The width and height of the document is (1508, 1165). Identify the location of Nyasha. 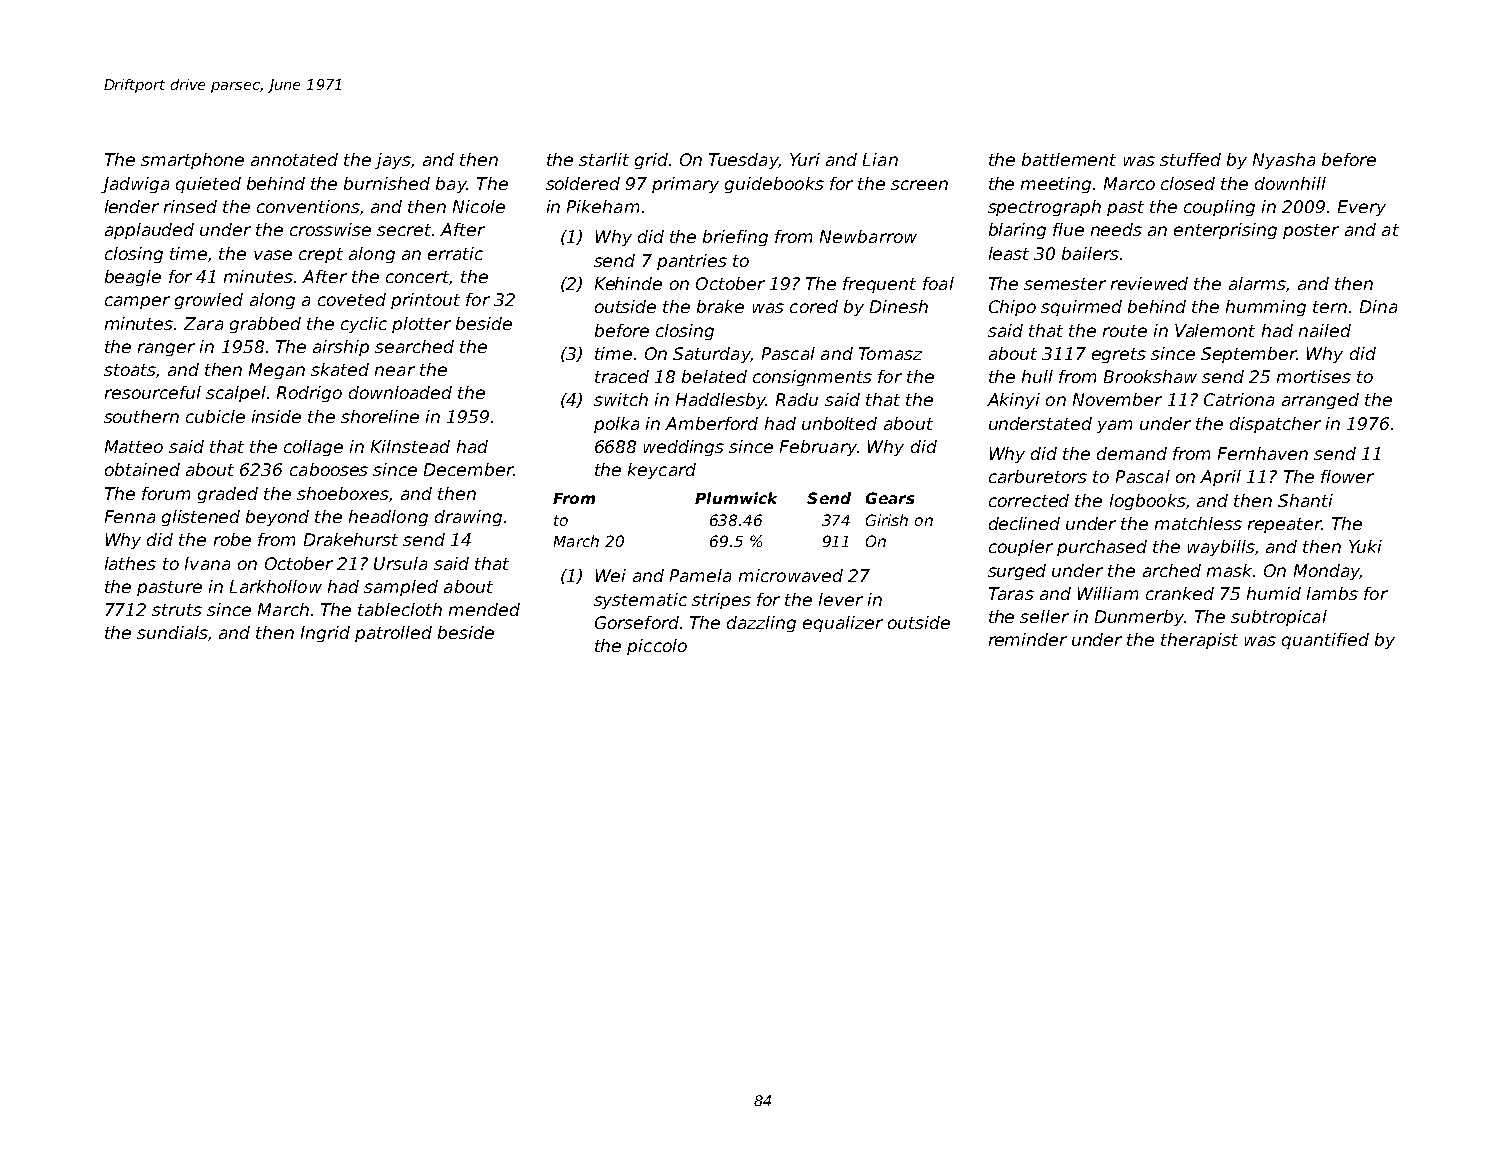
(1284, 161).
